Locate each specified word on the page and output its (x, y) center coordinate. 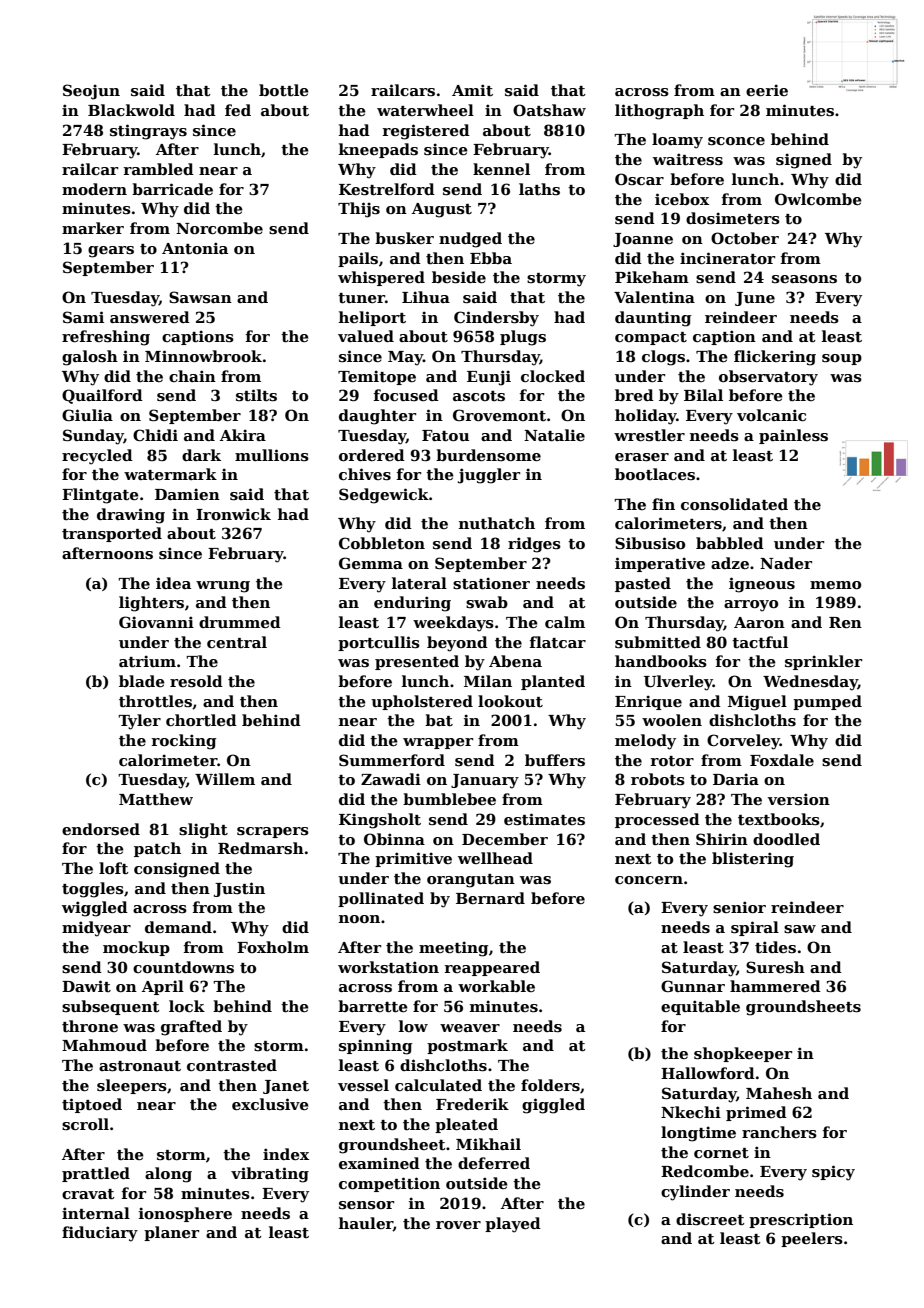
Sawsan (200, 297)
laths (539, 189)
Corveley (743, 742)
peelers (812, 1239)
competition (389, 1184)
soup (842, 359)
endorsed (101, 829)
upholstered (422, 702)
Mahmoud (104, 1045)
